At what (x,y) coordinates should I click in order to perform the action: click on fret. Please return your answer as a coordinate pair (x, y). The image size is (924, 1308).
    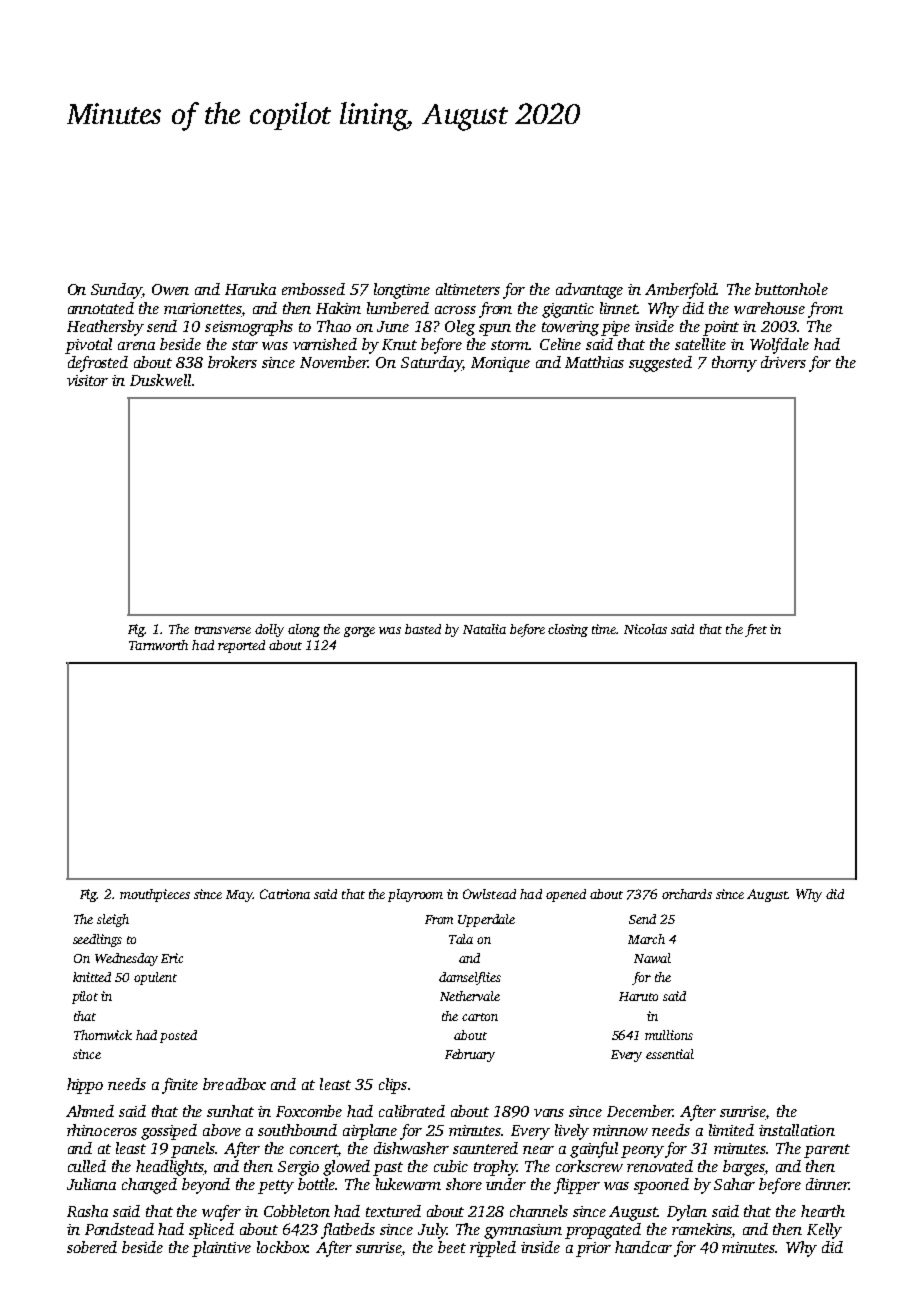
    Looking at the image, I should click on (756, 630).
